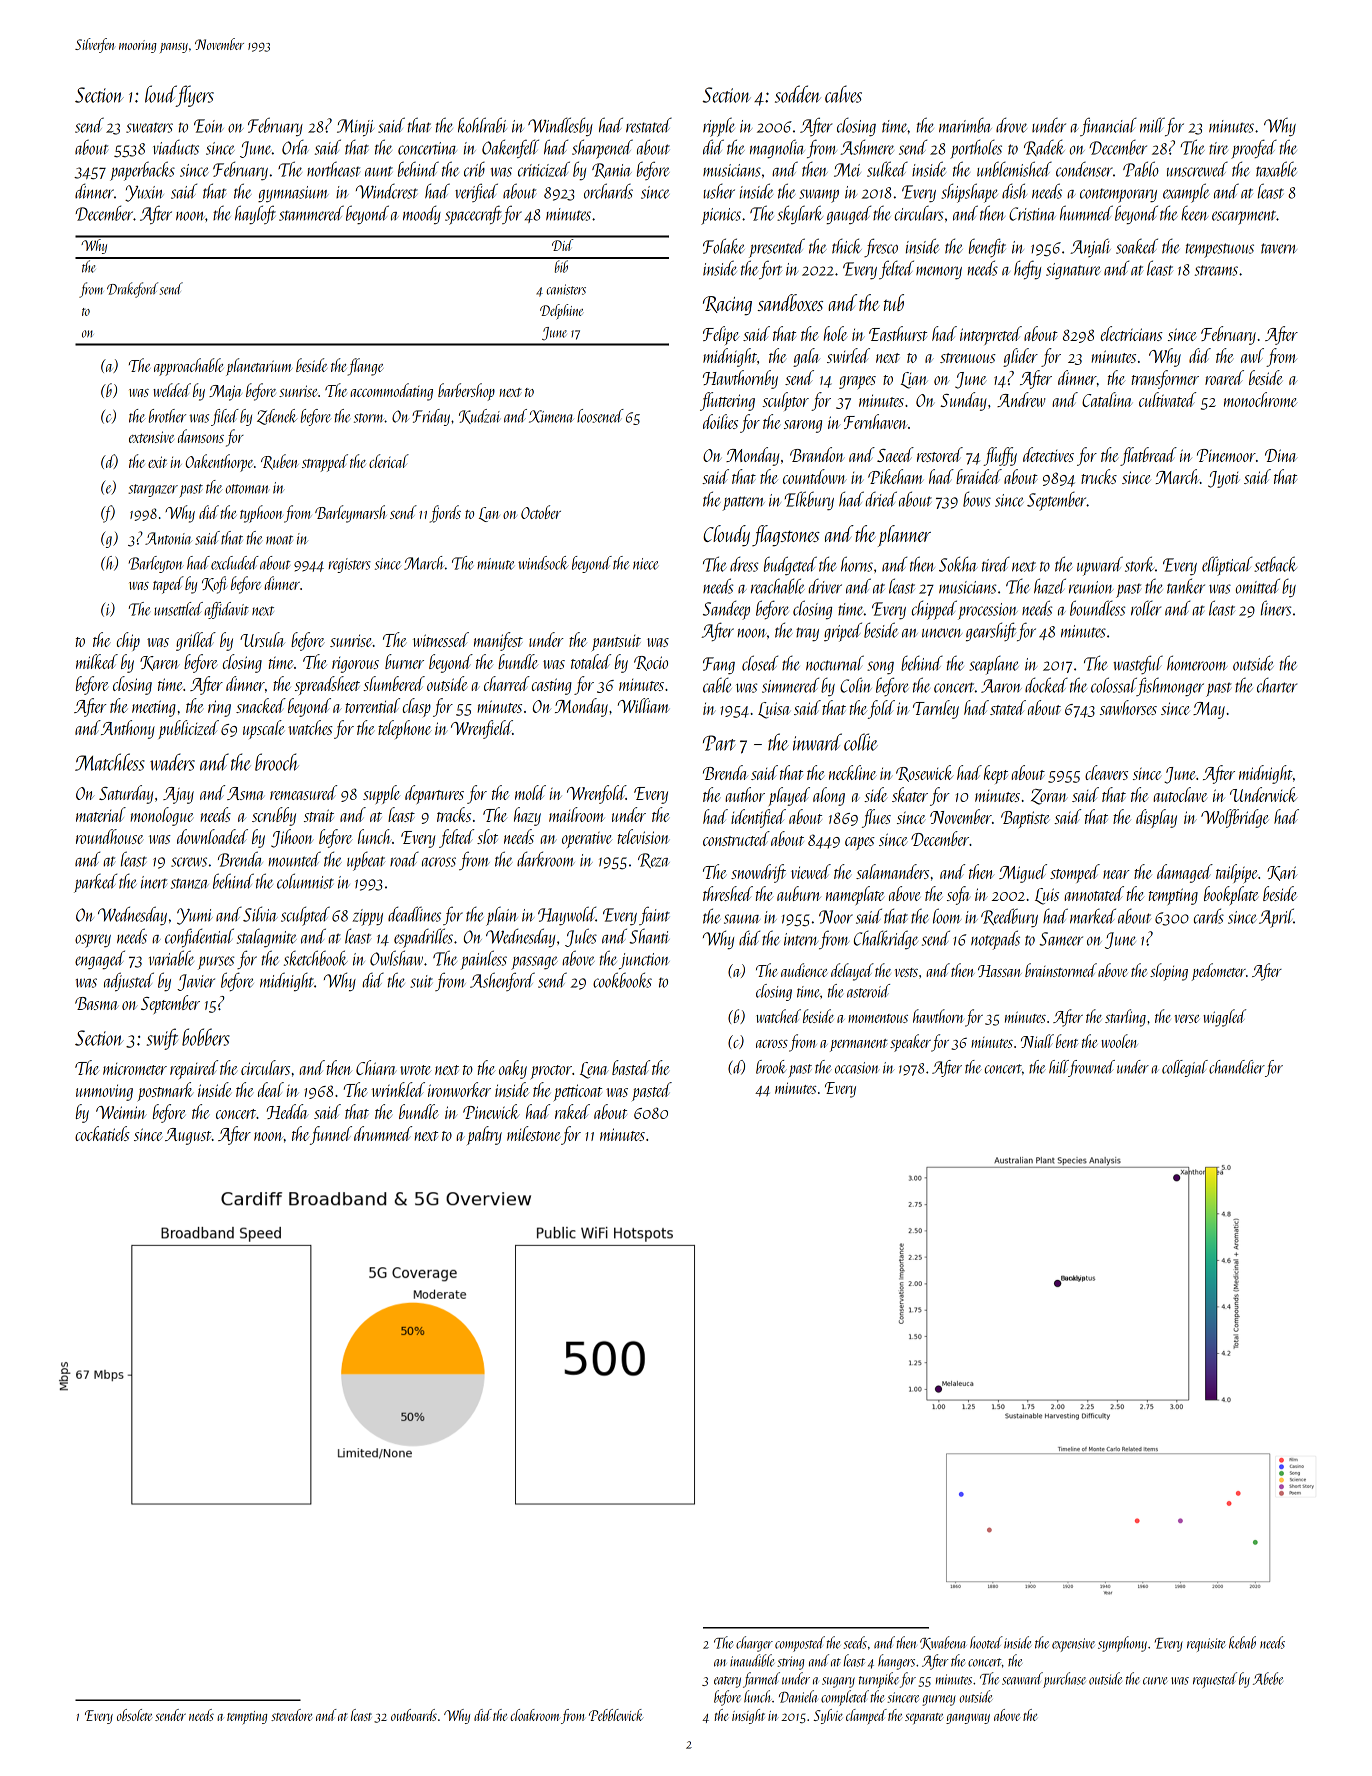  What do you see at coordinates (748, 1716) in the image?
I see `insight` at bounding box center [748, 1716].
